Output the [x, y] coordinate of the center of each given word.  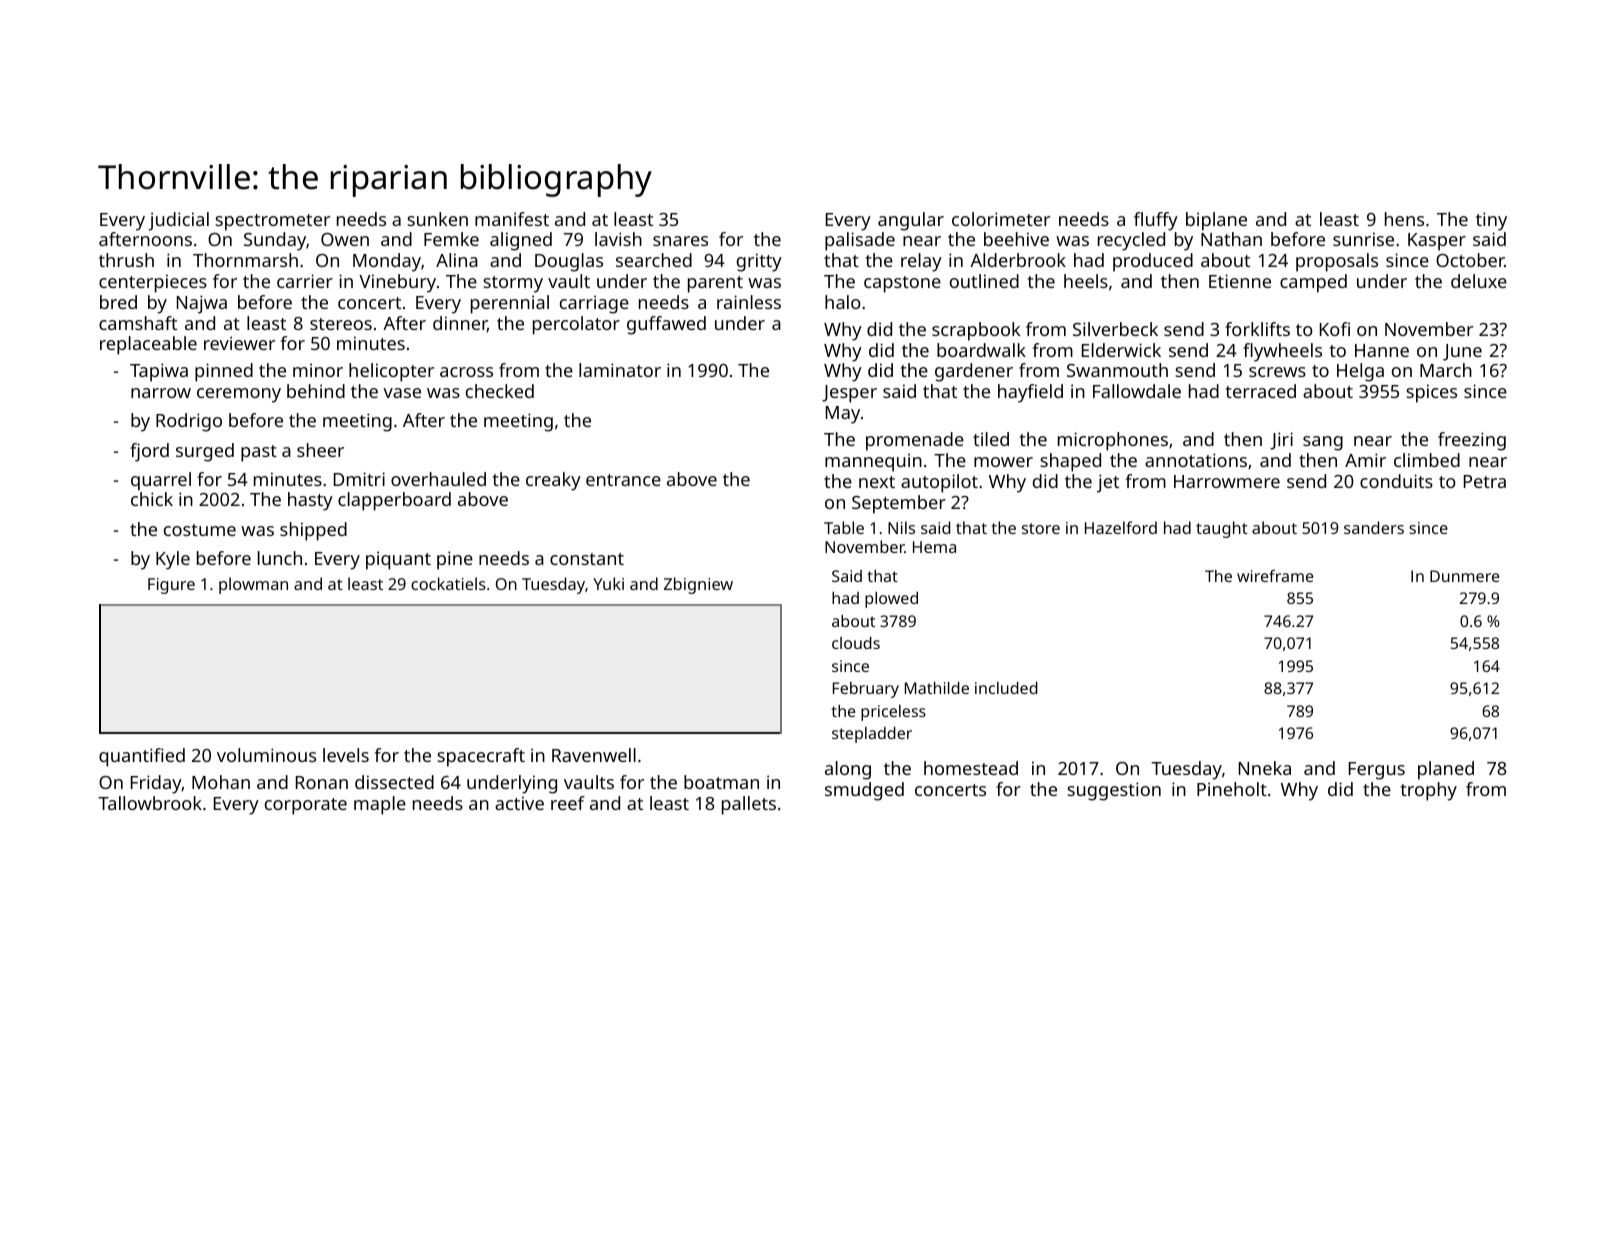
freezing [1472, 441]
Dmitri [359, 479]
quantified [142, 757]
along [848, 770]
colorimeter [1001, 219]
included [1006, 688]
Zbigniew [698, 585]
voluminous [266, 755]
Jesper [849, 394]
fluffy [1156, 221]
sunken [437, 219]
